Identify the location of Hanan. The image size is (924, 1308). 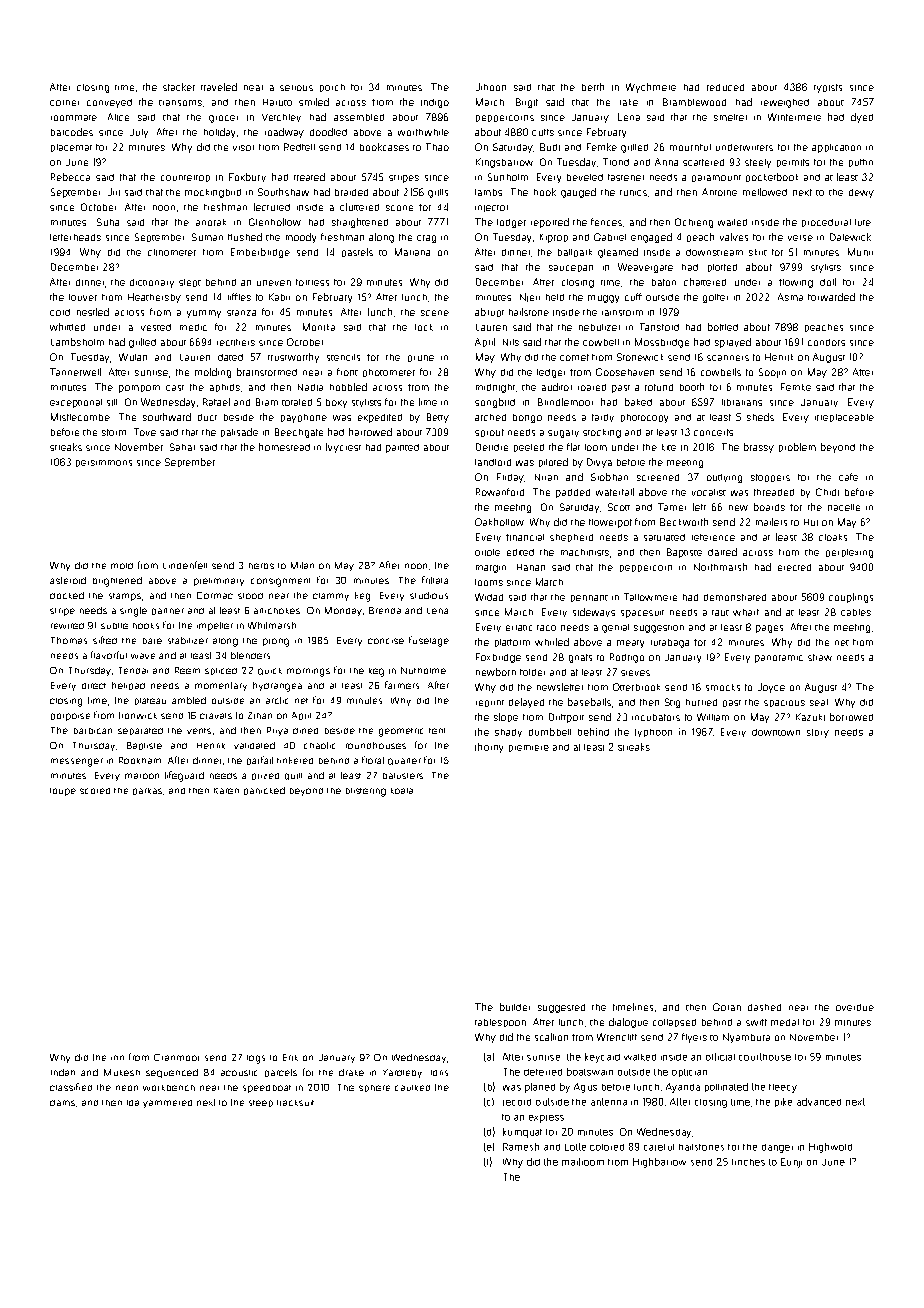
(531, 567).
